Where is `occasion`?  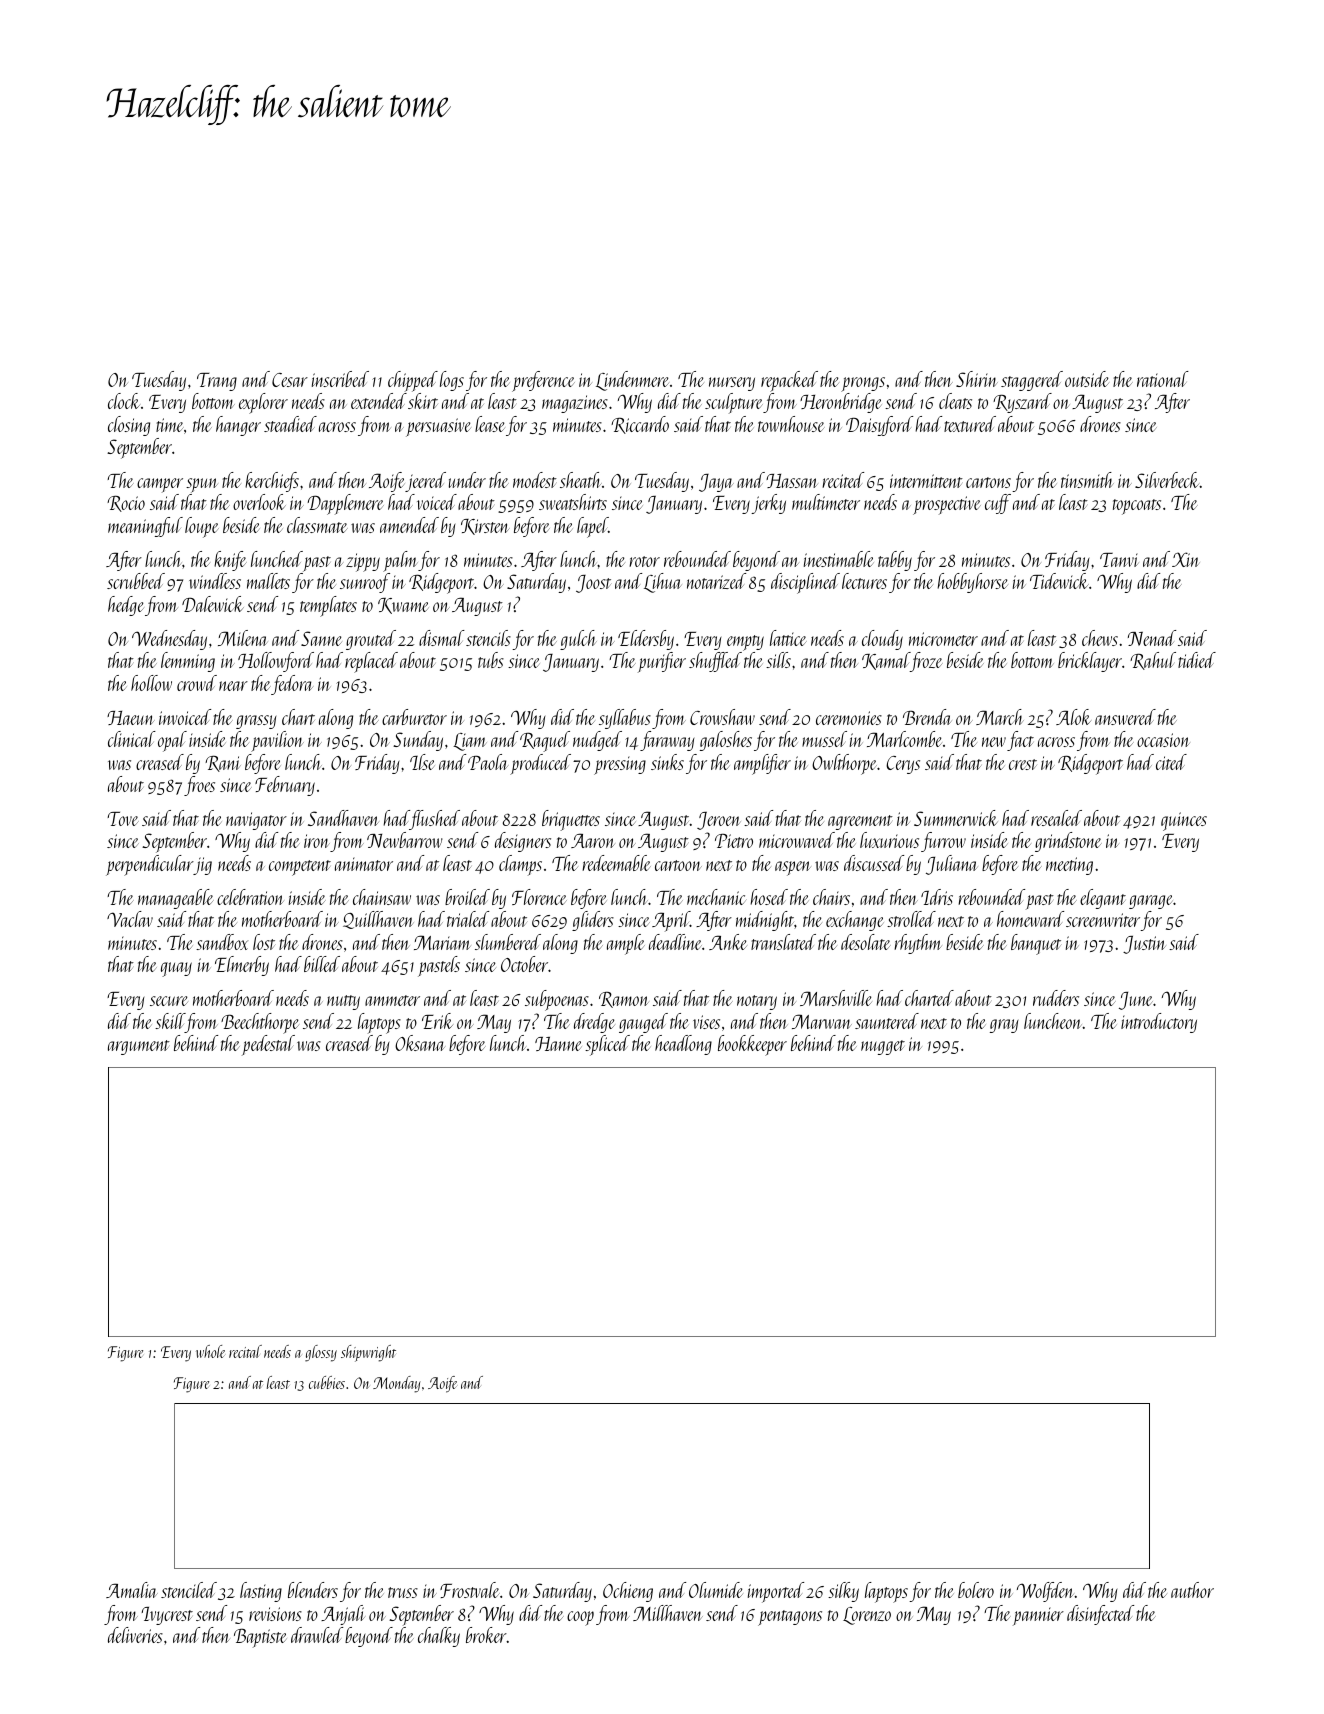
occasion is located at coordinates (1163, 740).
